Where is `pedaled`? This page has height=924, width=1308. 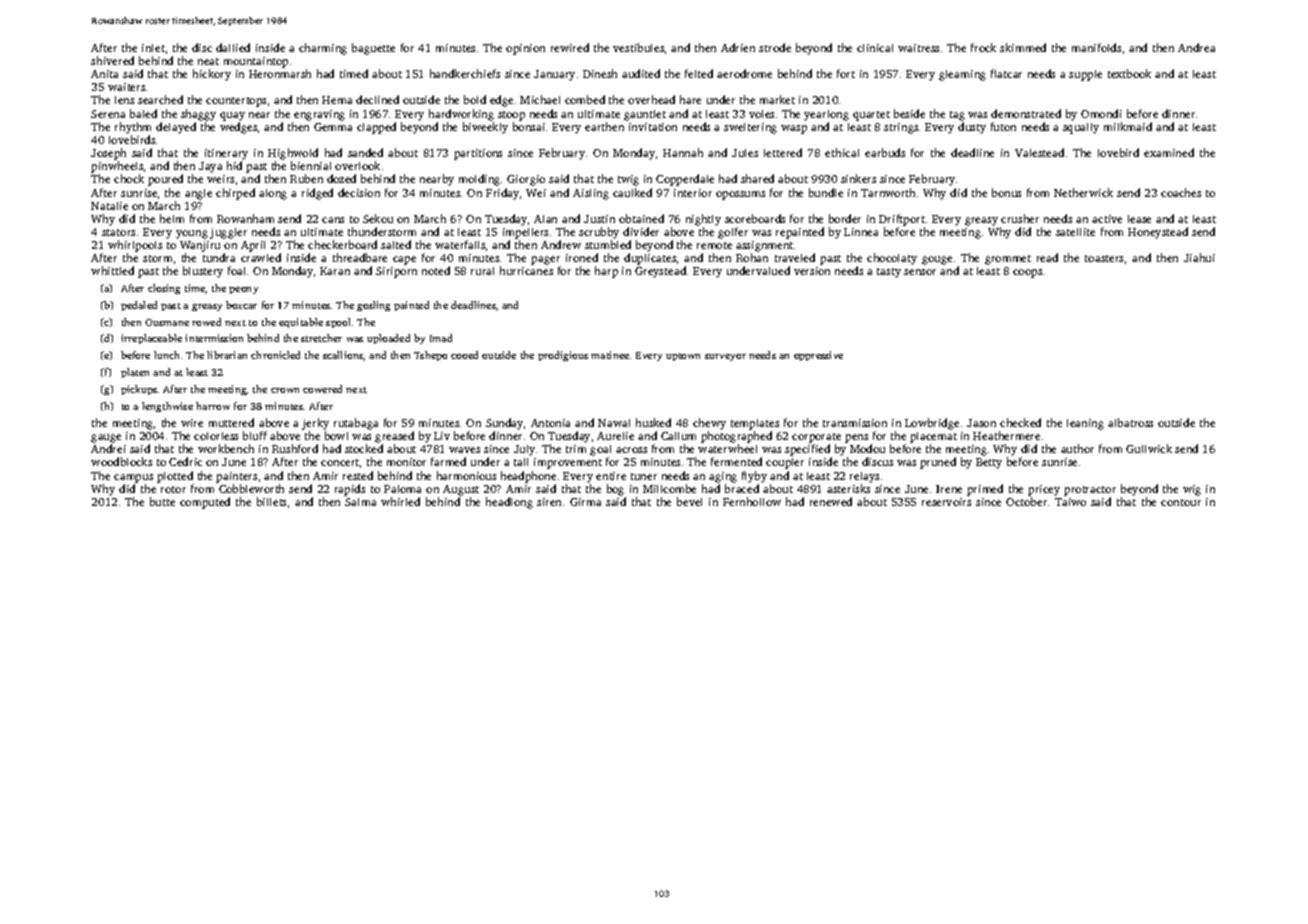
pedaled is located at coordinates (139, 306).
